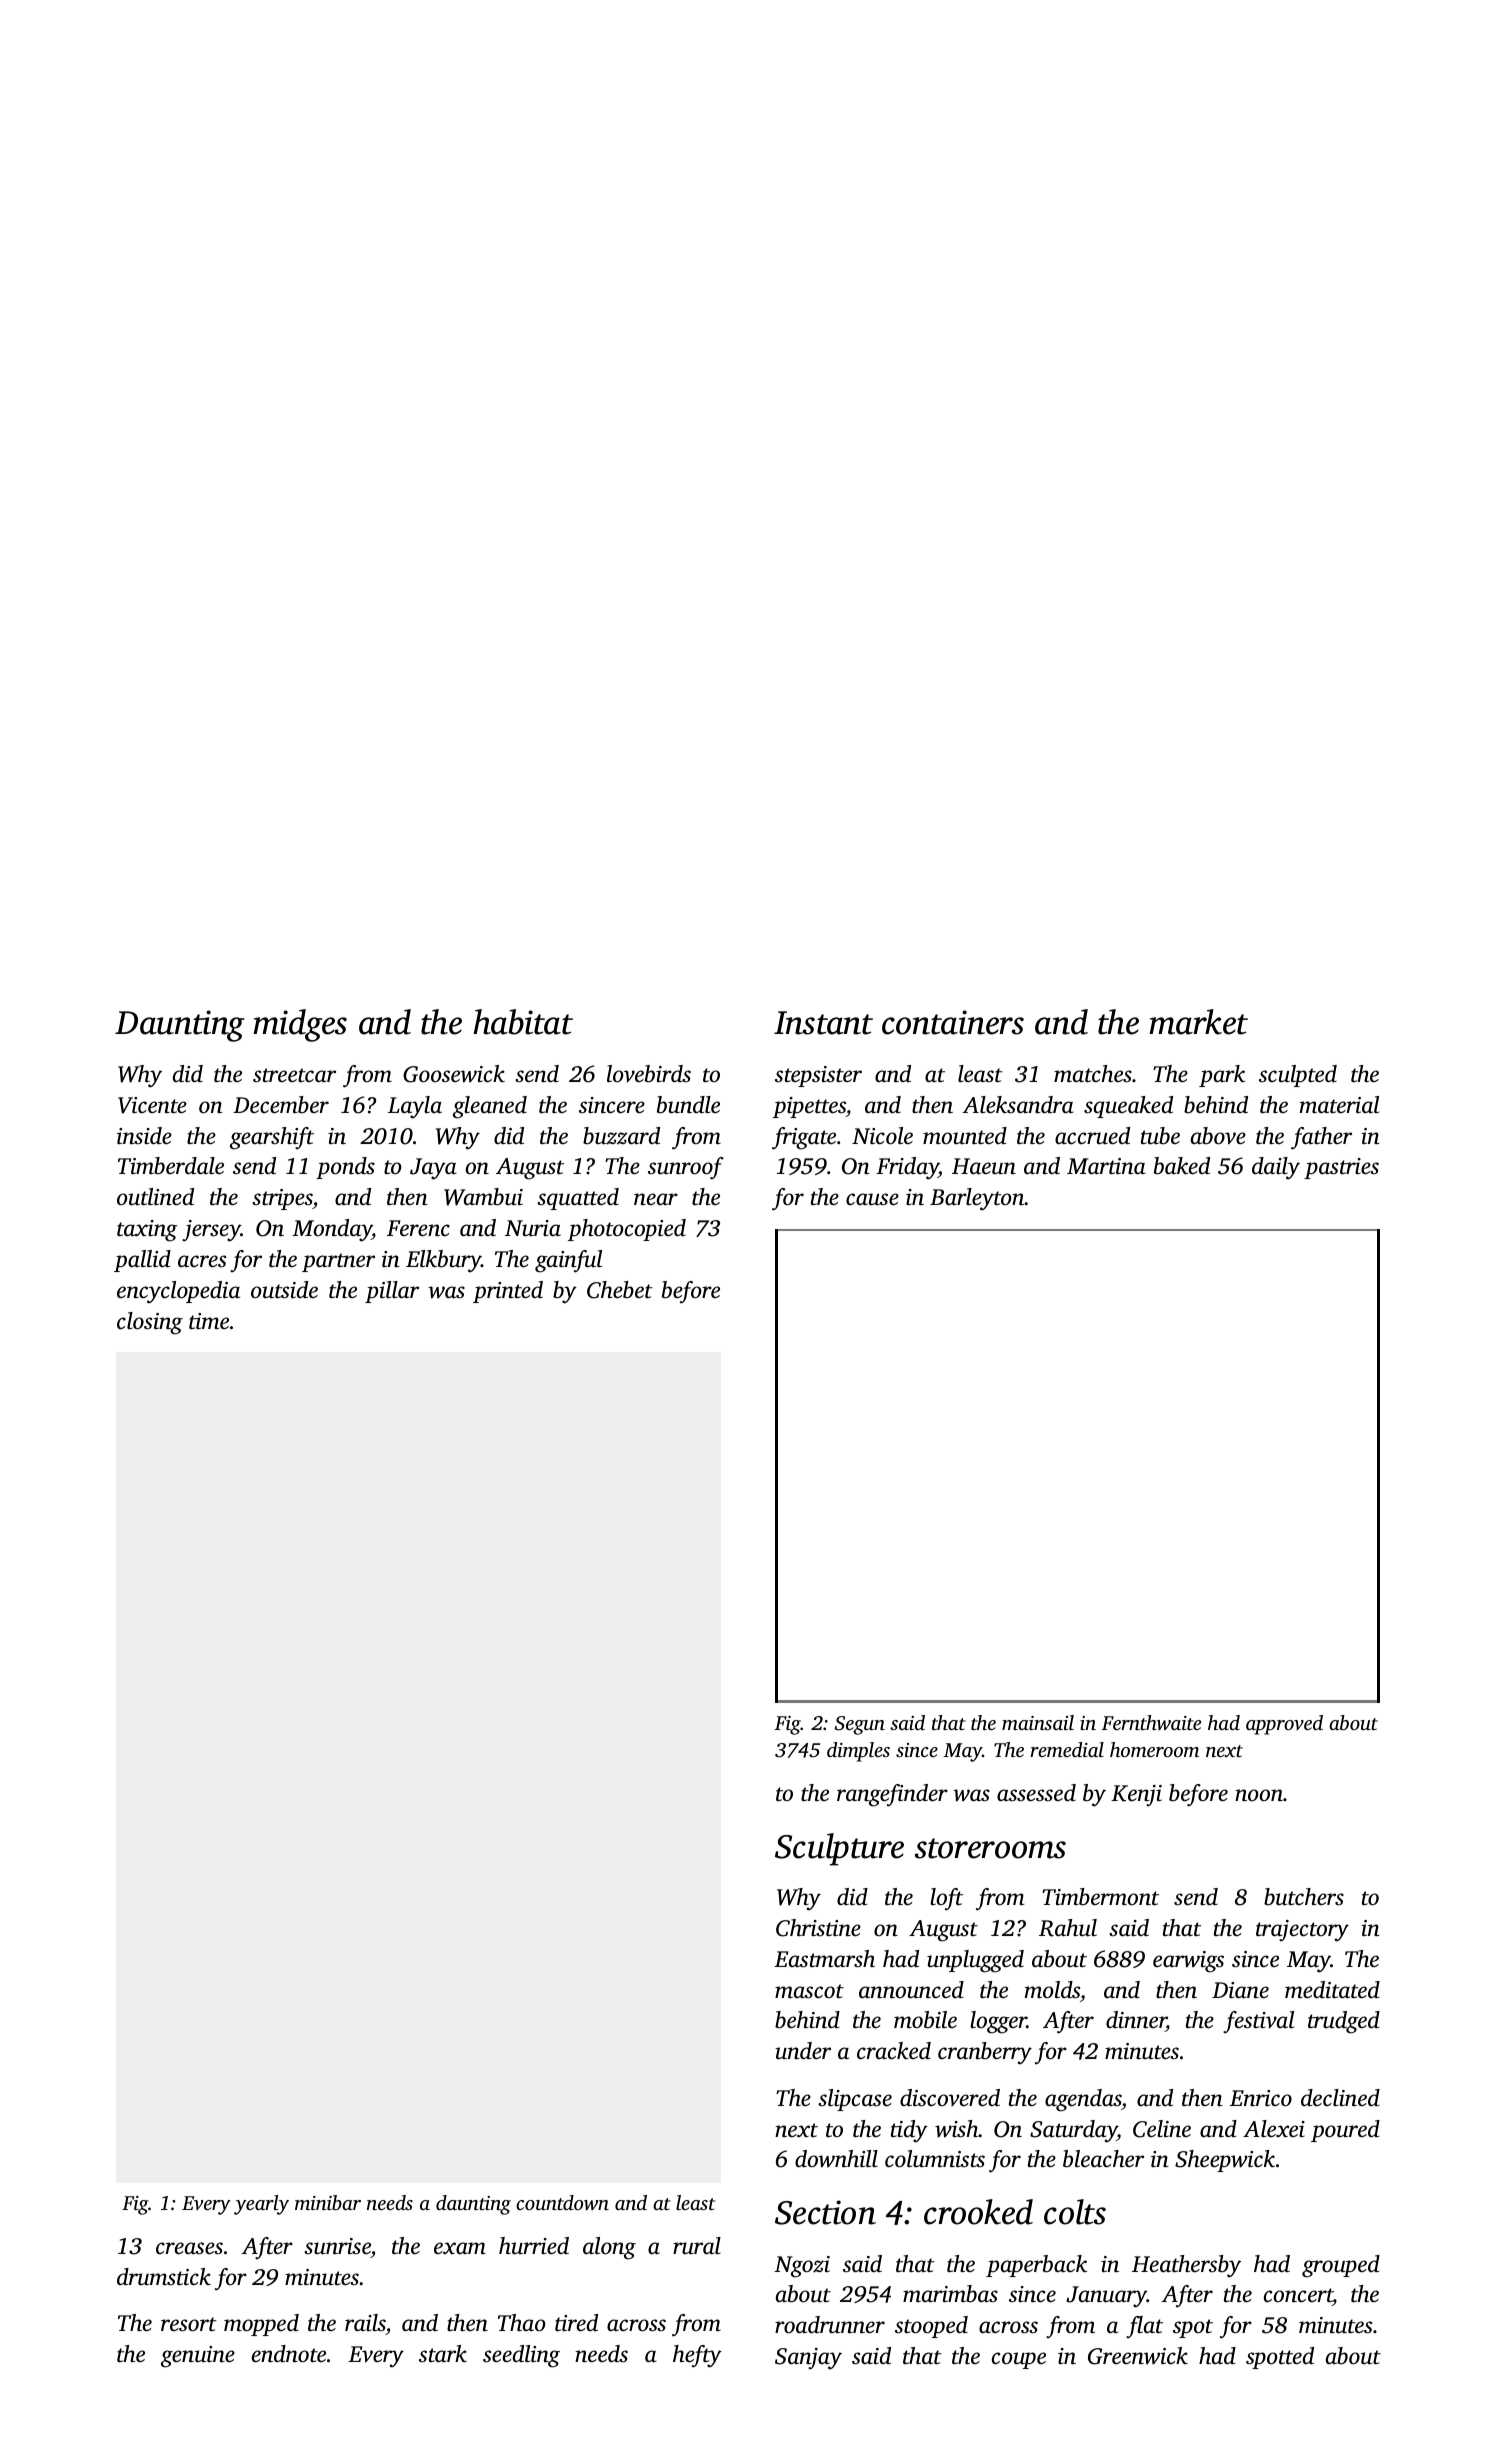  I want to click on discovered, so click(950, 2098).
